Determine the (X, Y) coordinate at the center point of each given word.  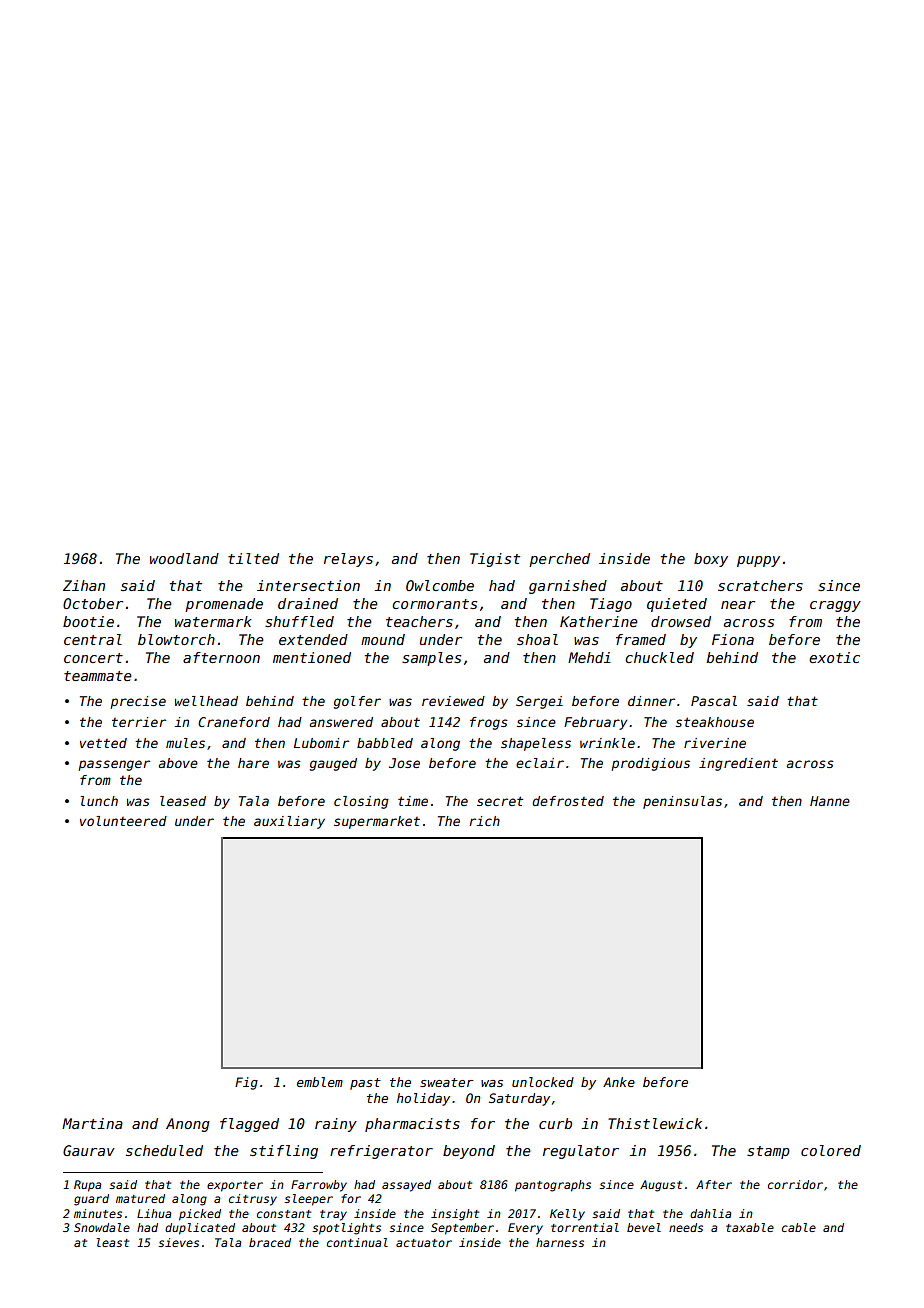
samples (431, 659)
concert (93, 658)
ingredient (738, 764)
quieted (677, 605)
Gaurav (89, 1150)
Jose (404, 763)
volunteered (123, 821)
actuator (424, 1243)
